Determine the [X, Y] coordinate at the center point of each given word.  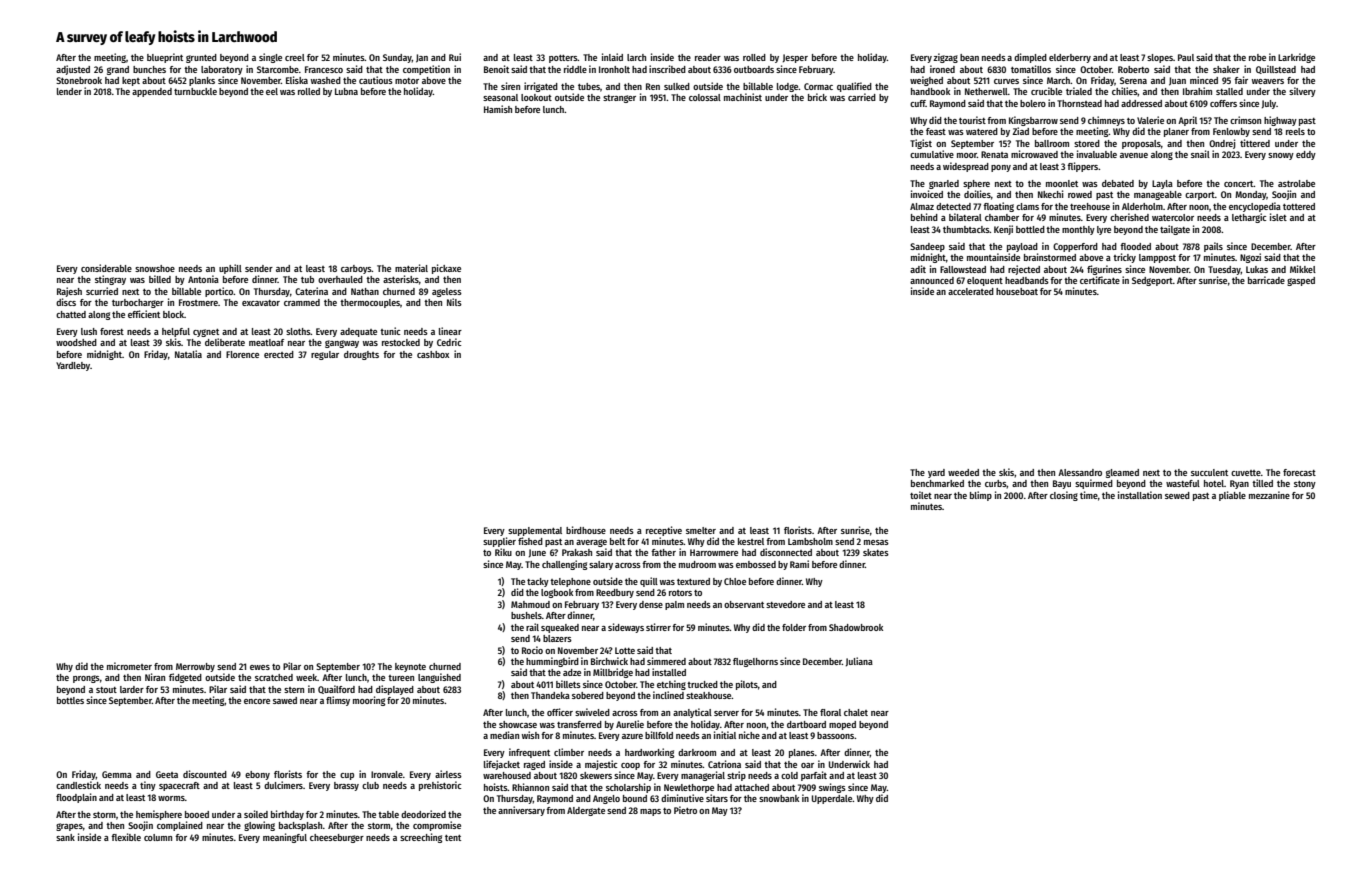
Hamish [498, 109]
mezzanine [1269, 495]
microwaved [1034, 154]
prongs [86, 679]
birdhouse [586, 530]
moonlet [1062, 183]
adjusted [73, 70]
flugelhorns [755, 662]
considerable [106, 268]
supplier [499, 542]
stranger [619, 99]
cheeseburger [337, 838]
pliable [1232, 496]
